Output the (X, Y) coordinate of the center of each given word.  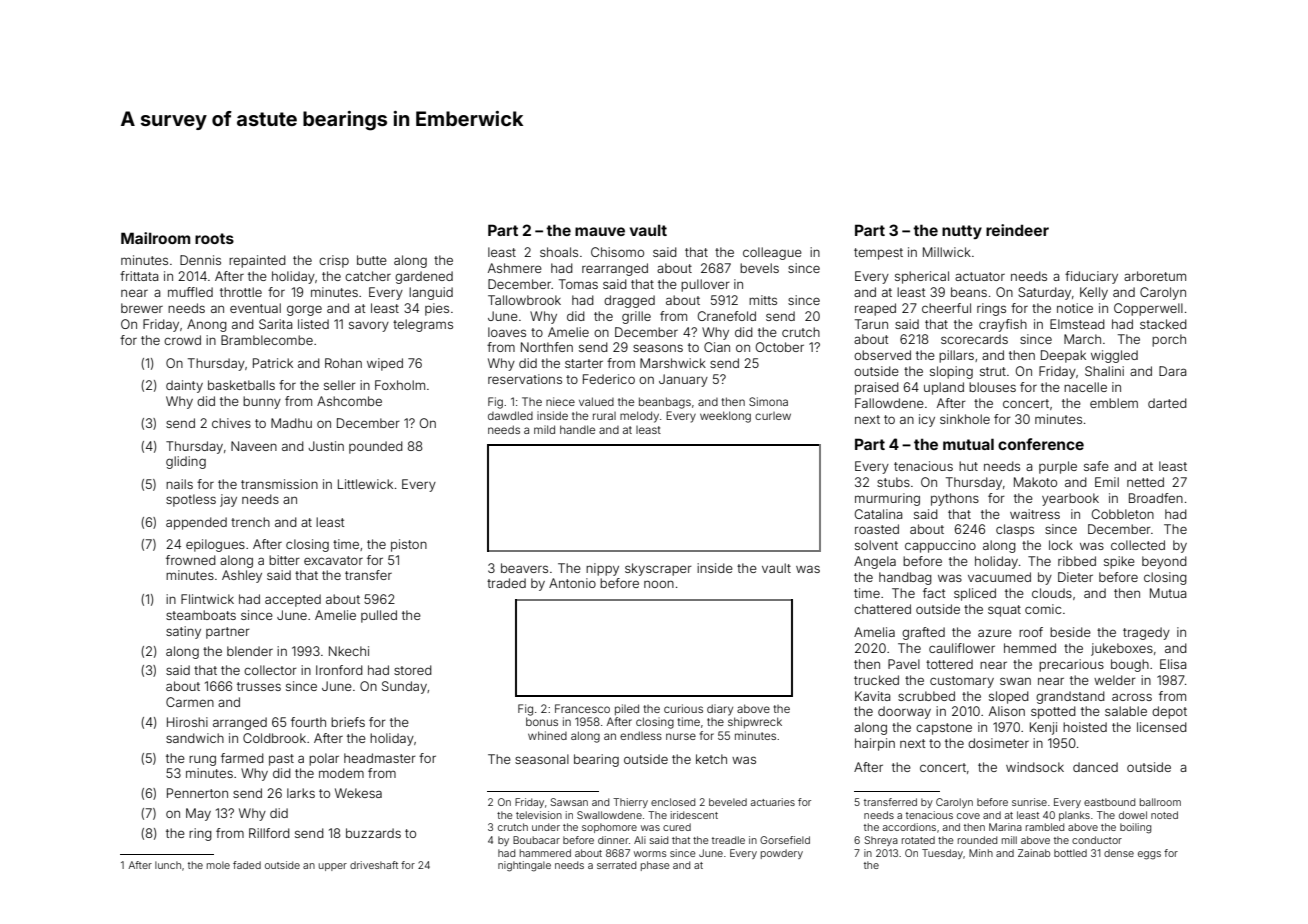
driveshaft (374, 865)
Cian (717, 347)
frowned (191, 560)
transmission (279, 484)
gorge (304, 310)
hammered (545, 853)
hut (968, 466)
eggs (1149, 855)
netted (1145, 482)
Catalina (878, 514)
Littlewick (365, 484)
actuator (980, 276)
